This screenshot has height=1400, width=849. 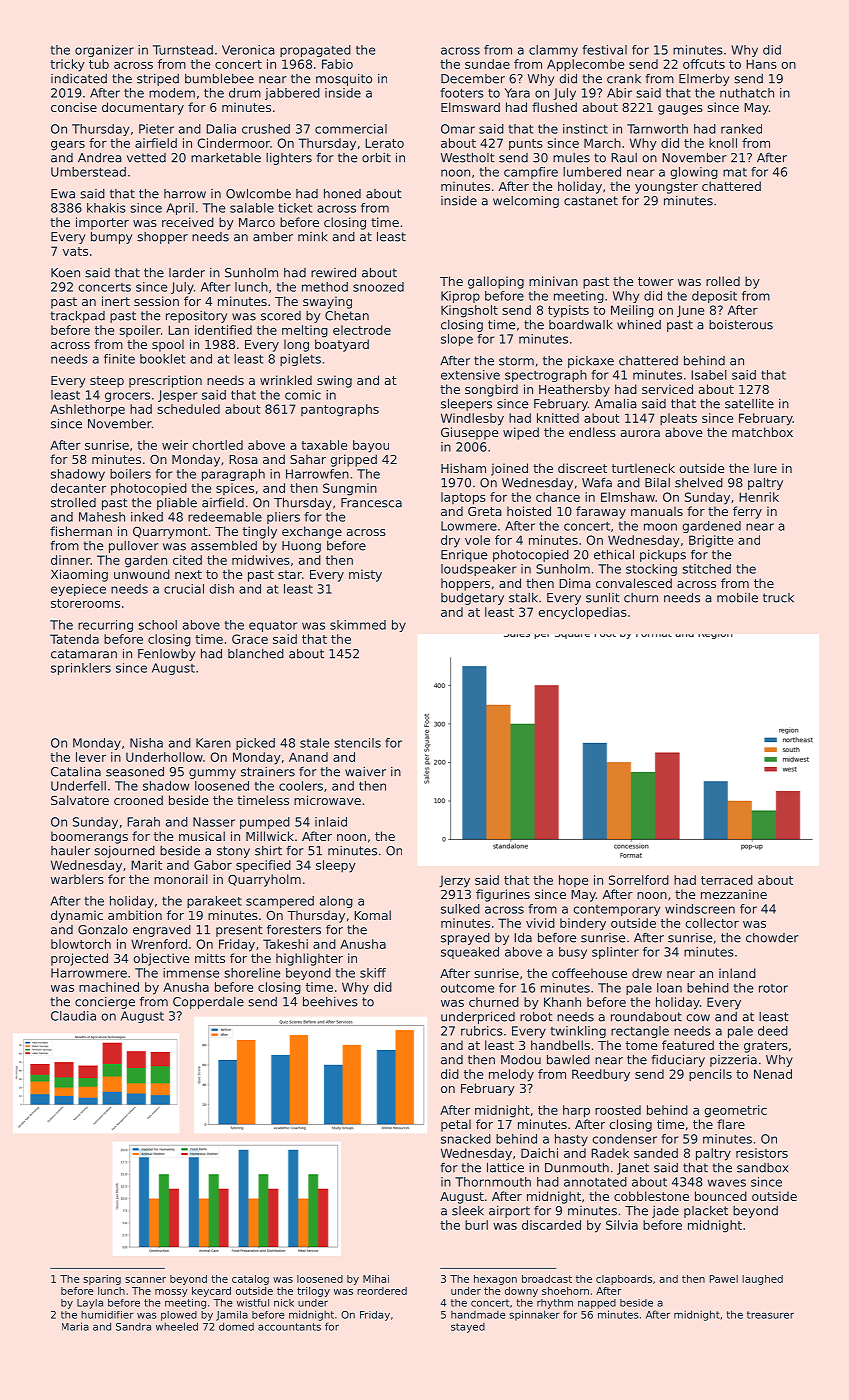 I want to click on finite, so click(x=119, y=359).
